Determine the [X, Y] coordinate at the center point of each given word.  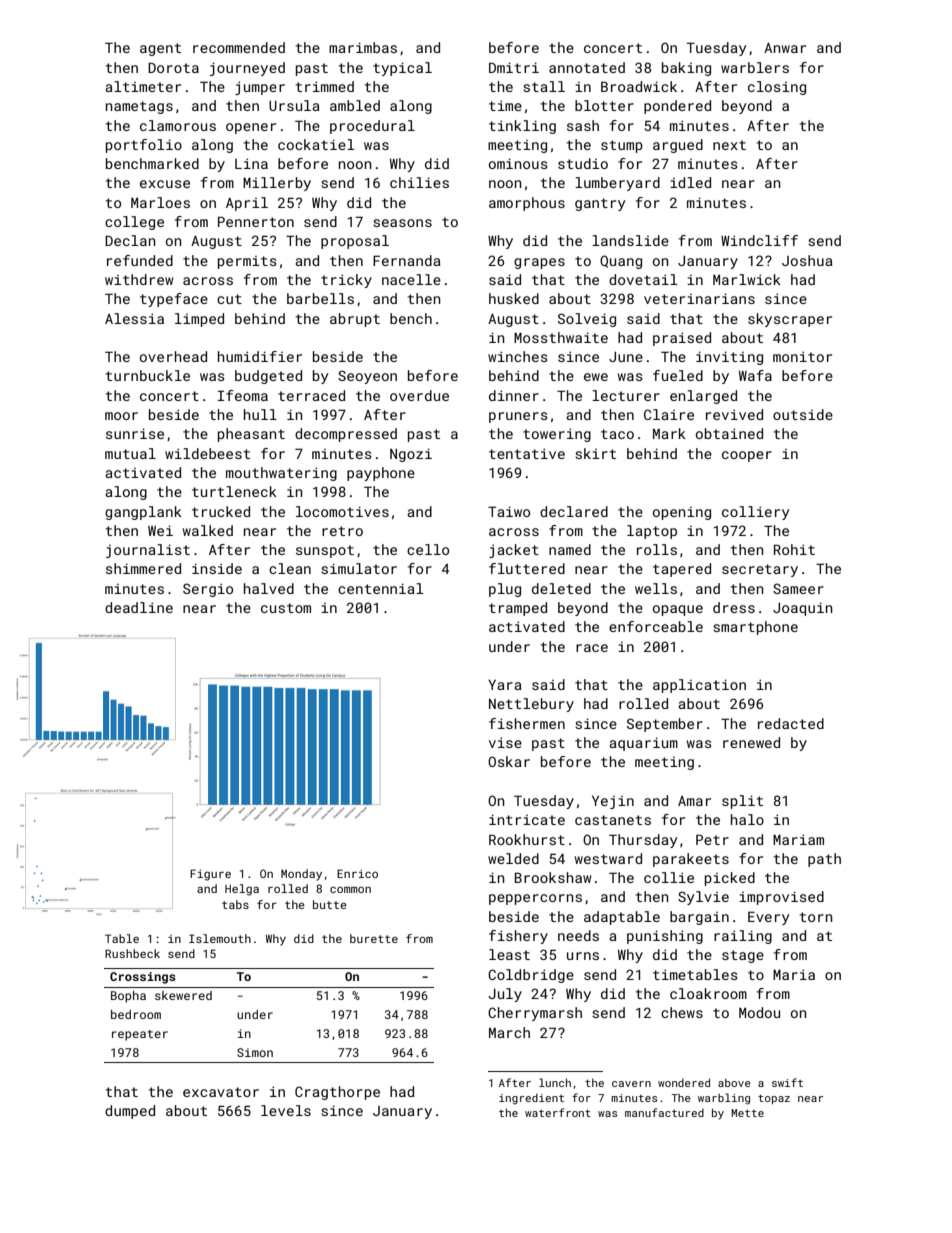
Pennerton [256, 221]
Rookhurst [527, 839]
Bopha [128, 997]
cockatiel [316, 144]
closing [777, 88]
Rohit [794, 549]
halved [269, 588]
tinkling [522, 127]
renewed [751, 742]
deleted [561, 588]
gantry [600, 204]
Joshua [807, 260]
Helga [242, 890]
